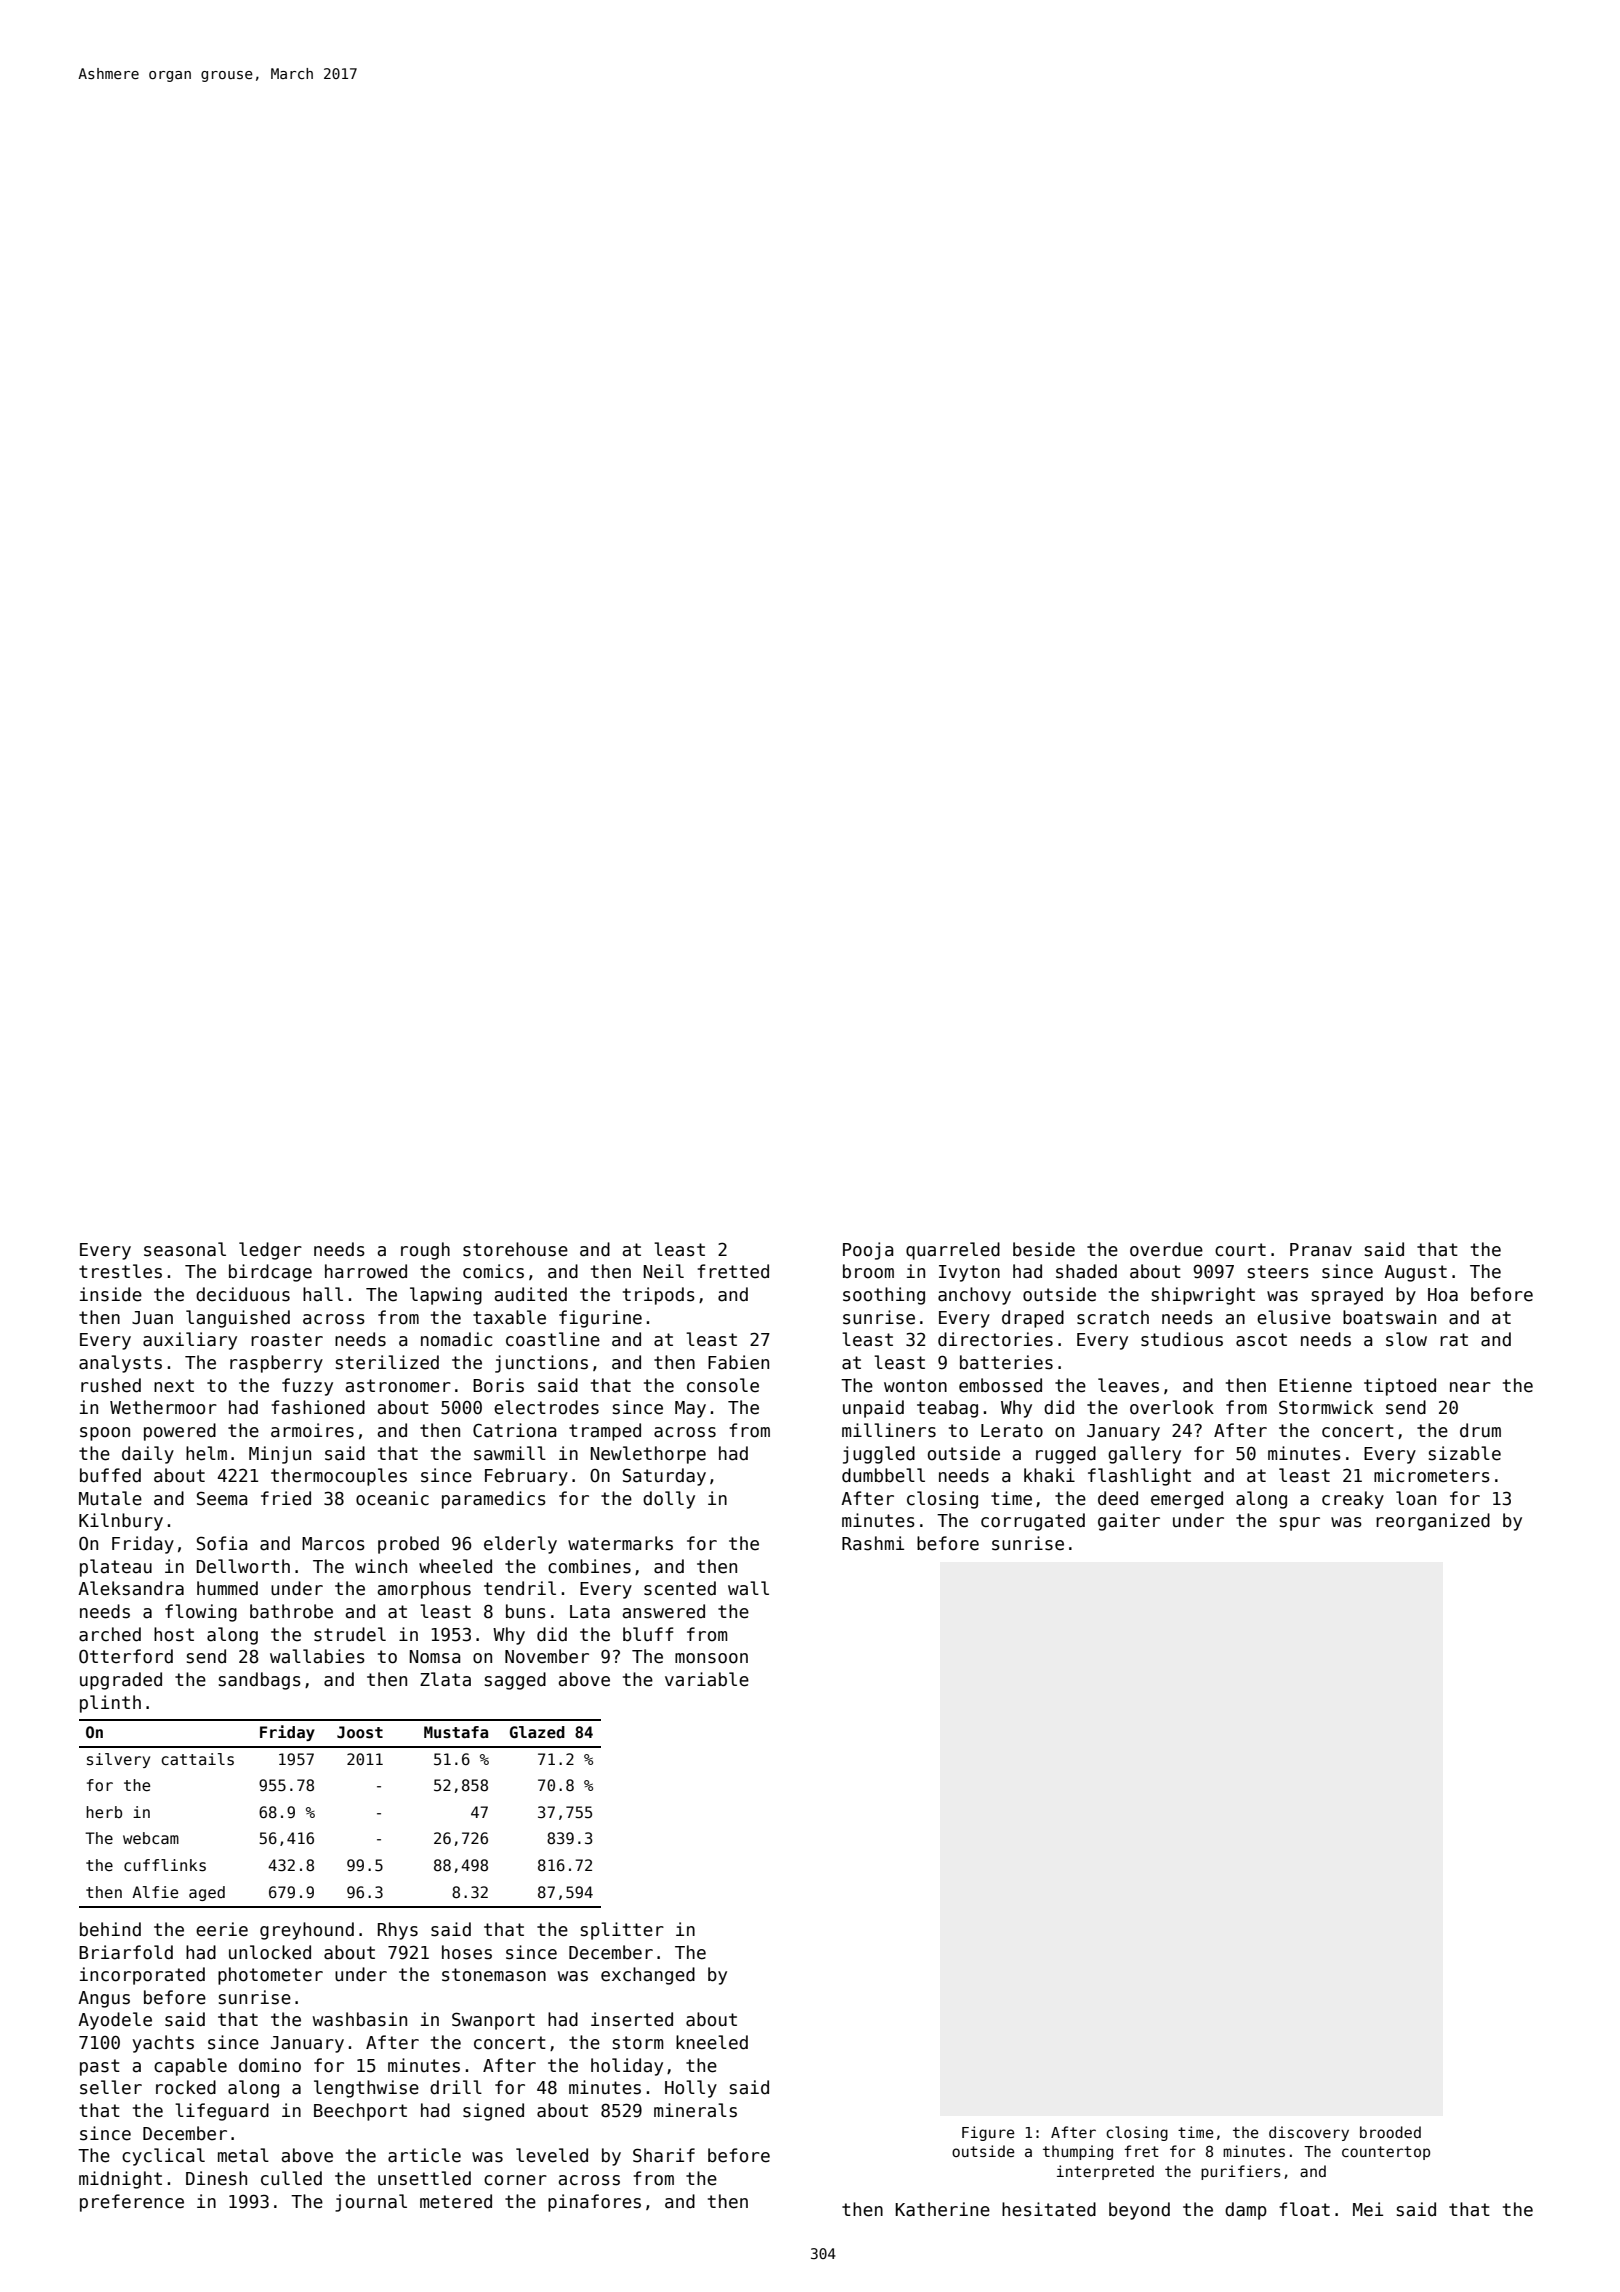 This screenshot has height=2292, width=1620. I want to click on webcam, so click(151, 1838).
